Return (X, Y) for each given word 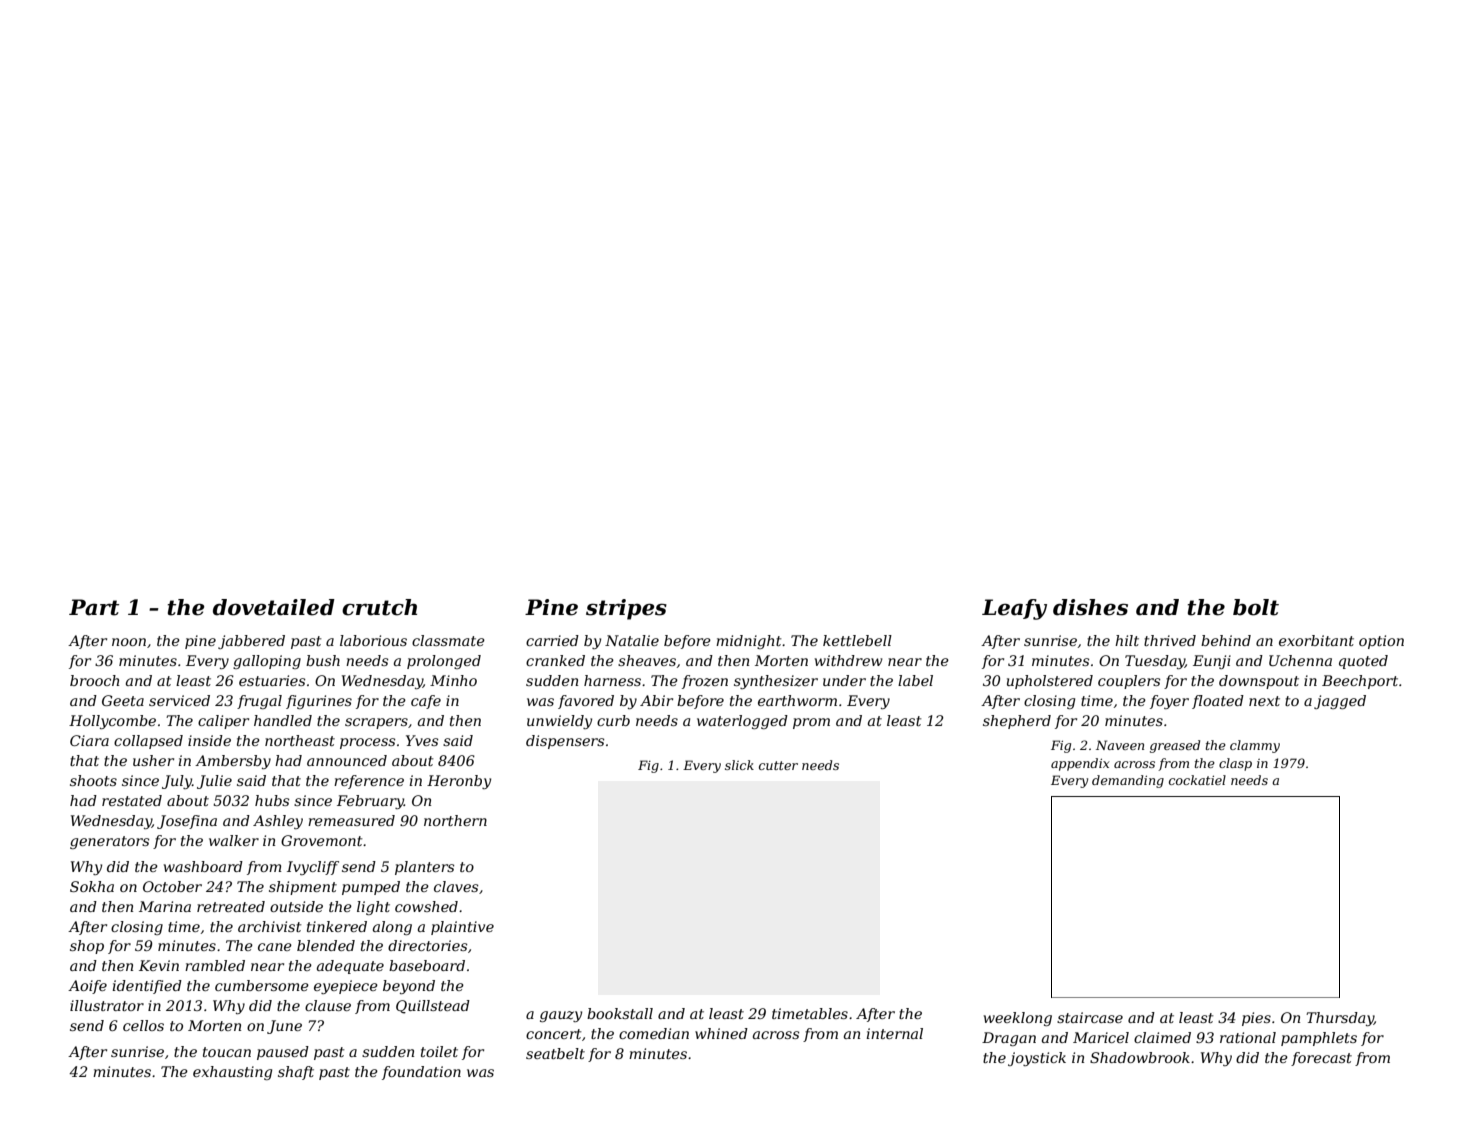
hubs (272, 800)
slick (739, 765)
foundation (421, 1073)
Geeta (123, 700)
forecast (1321, 1059)
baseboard (427, 965)
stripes (626, 609)
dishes (1090, 607)
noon (129, 642)
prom (811, 723)
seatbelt (555, 1053)
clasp (1235, 764)
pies (1256, 1019)
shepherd (1017, 722)
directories (427, 945)
